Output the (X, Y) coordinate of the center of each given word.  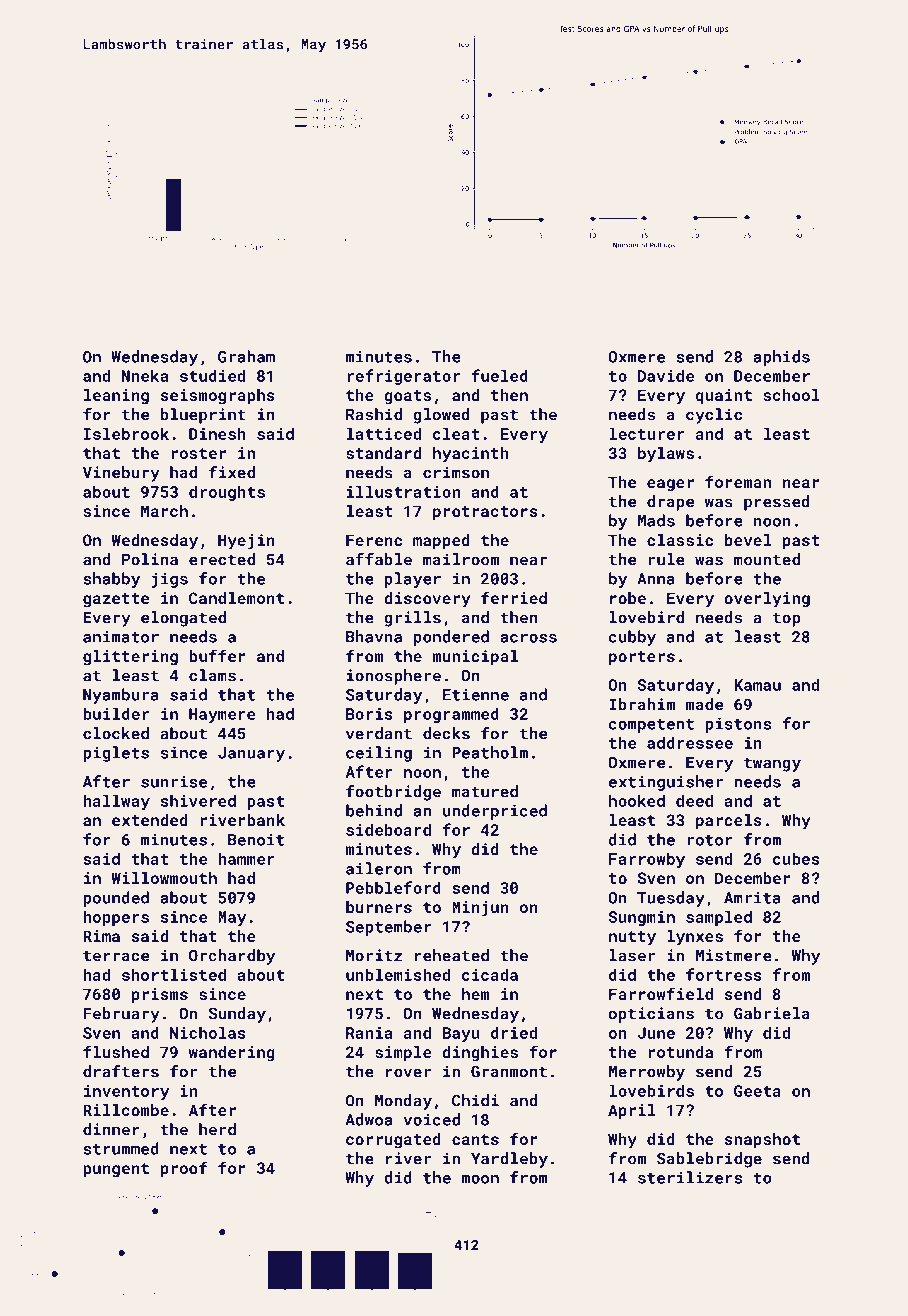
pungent (116, 1170)
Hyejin (246, 542)
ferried (514, 597)
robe (628, 598)
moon (480, 1179)
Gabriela (772, 1013)
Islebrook (126, 433)
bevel (748, 540)
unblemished (398, 974)
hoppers (116, 918)
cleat (456, 433)
